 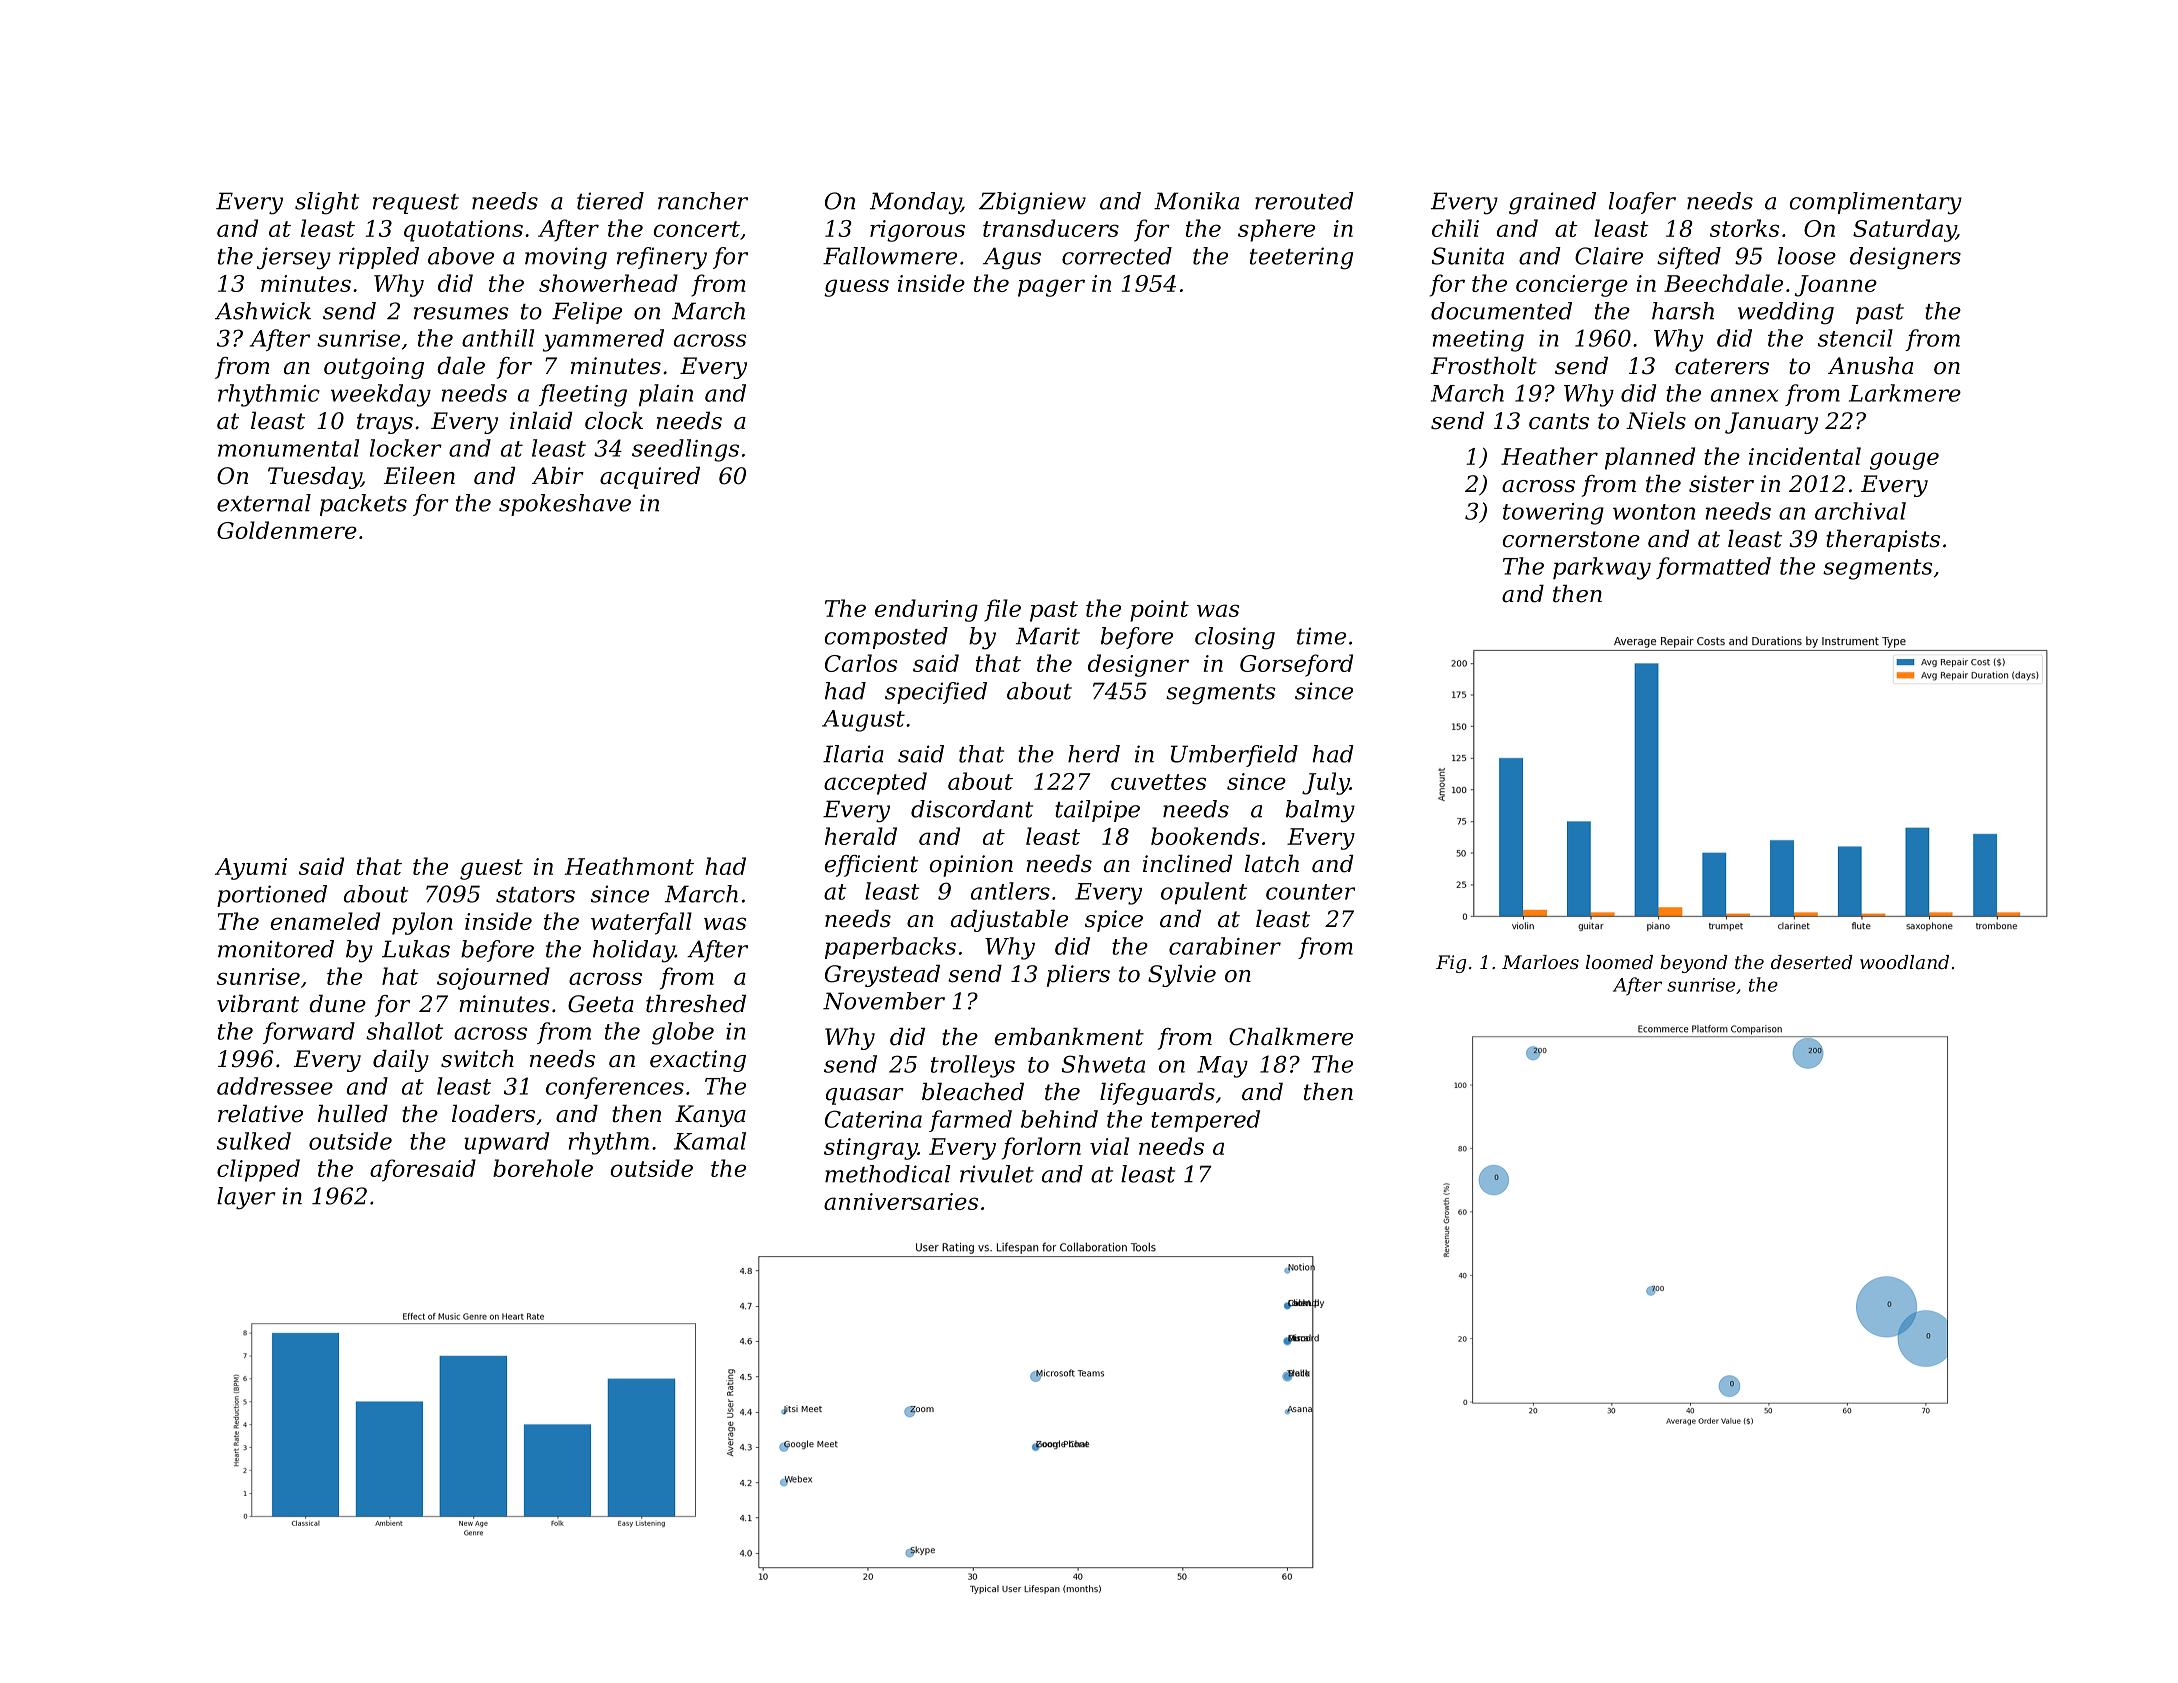 What do you see at coordinates (276, 949) in the page?
I see `monitored` at bounding box center [276, 949].
